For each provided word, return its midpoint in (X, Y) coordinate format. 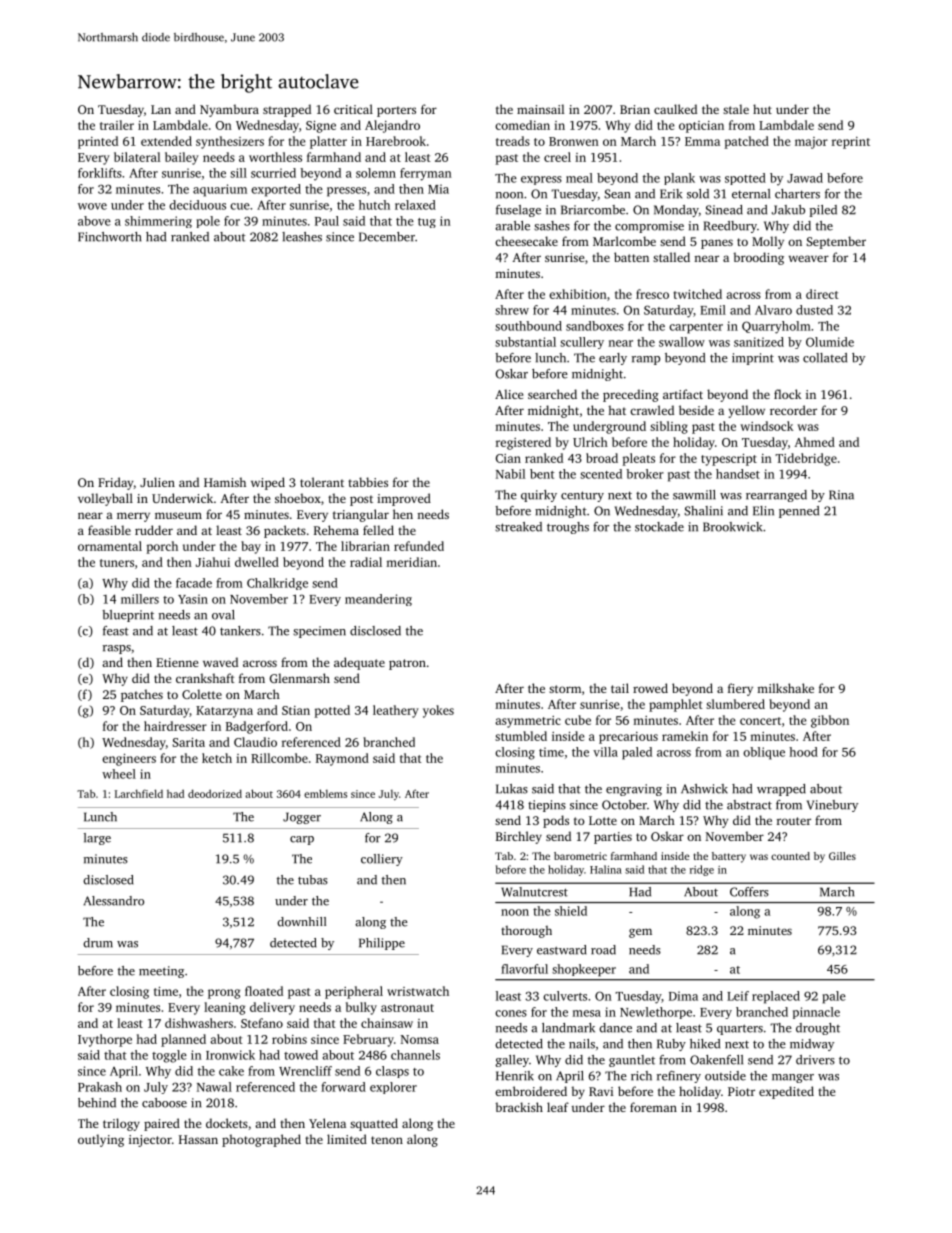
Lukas (512, 789)
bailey (182, 158)
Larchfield (139, 793)
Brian (635, 109)
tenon (387, 1140)
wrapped (781, 790)
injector (150, 1141)
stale (736, 109)
